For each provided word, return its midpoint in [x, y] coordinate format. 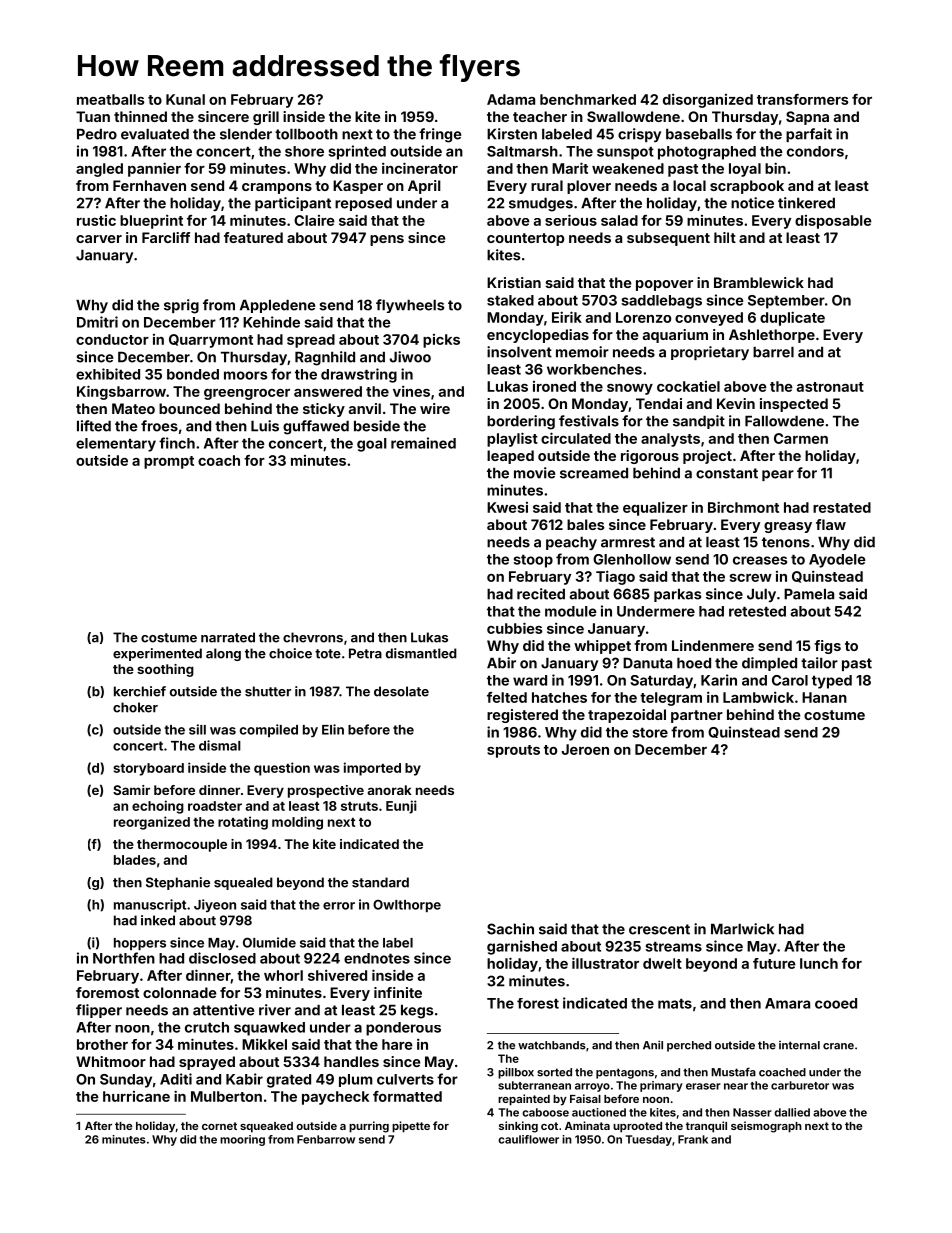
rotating [243, 823]
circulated [576, 438]
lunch [819, 963]
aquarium [675, 336]
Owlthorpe [407, 906]
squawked [269, 1029]
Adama [511, 99]
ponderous [403, 1029]
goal [372, 445]
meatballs [111, 99]
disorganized [708, 101]
